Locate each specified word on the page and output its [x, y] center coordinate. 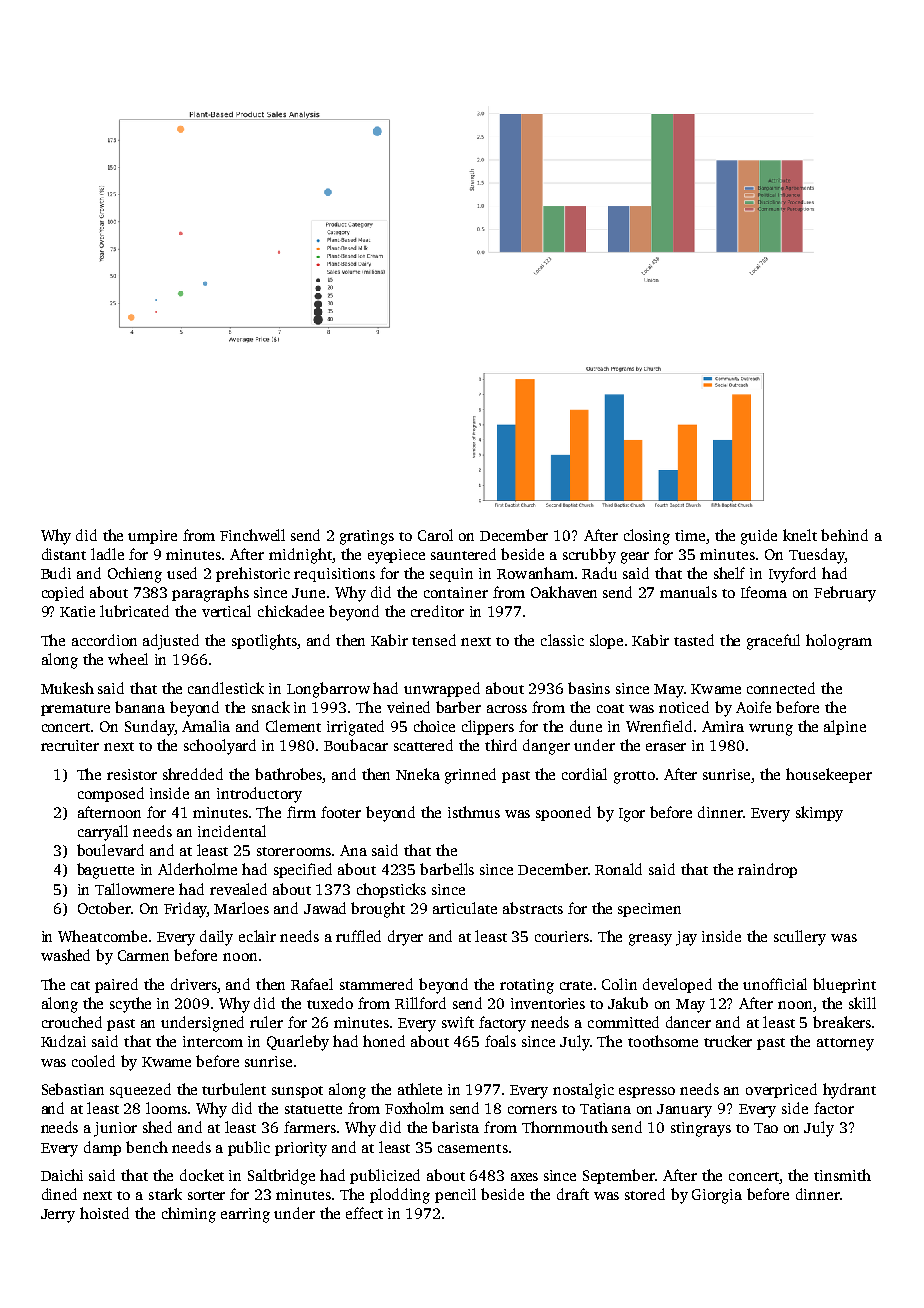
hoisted [104, 1213]
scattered [423, 745]
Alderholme [197, 869]
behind [844, 535]
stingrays [701, 1129]
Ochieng [135, 575]
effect [364, 1213]
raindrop [767, 870]
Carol [435, 535]
